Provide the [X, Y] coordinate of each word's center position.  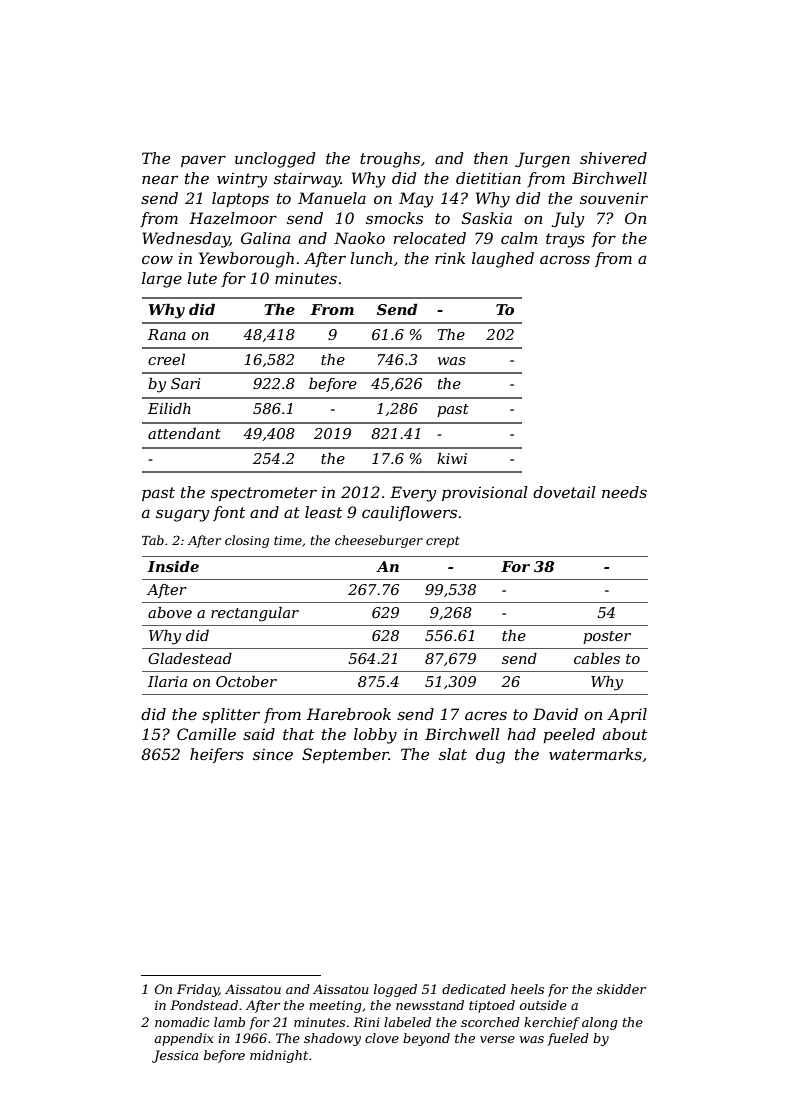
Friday [198, 990]
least [323, 512]
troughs [390, 160]
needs [624, 492]
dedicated [474, 989]
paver [203, 161]
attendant [184, 433]
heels [527, 989]
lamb [229, 1022]
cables [597, 658]
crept [443, 542]
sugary [183, 515]
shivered [613, 158]
